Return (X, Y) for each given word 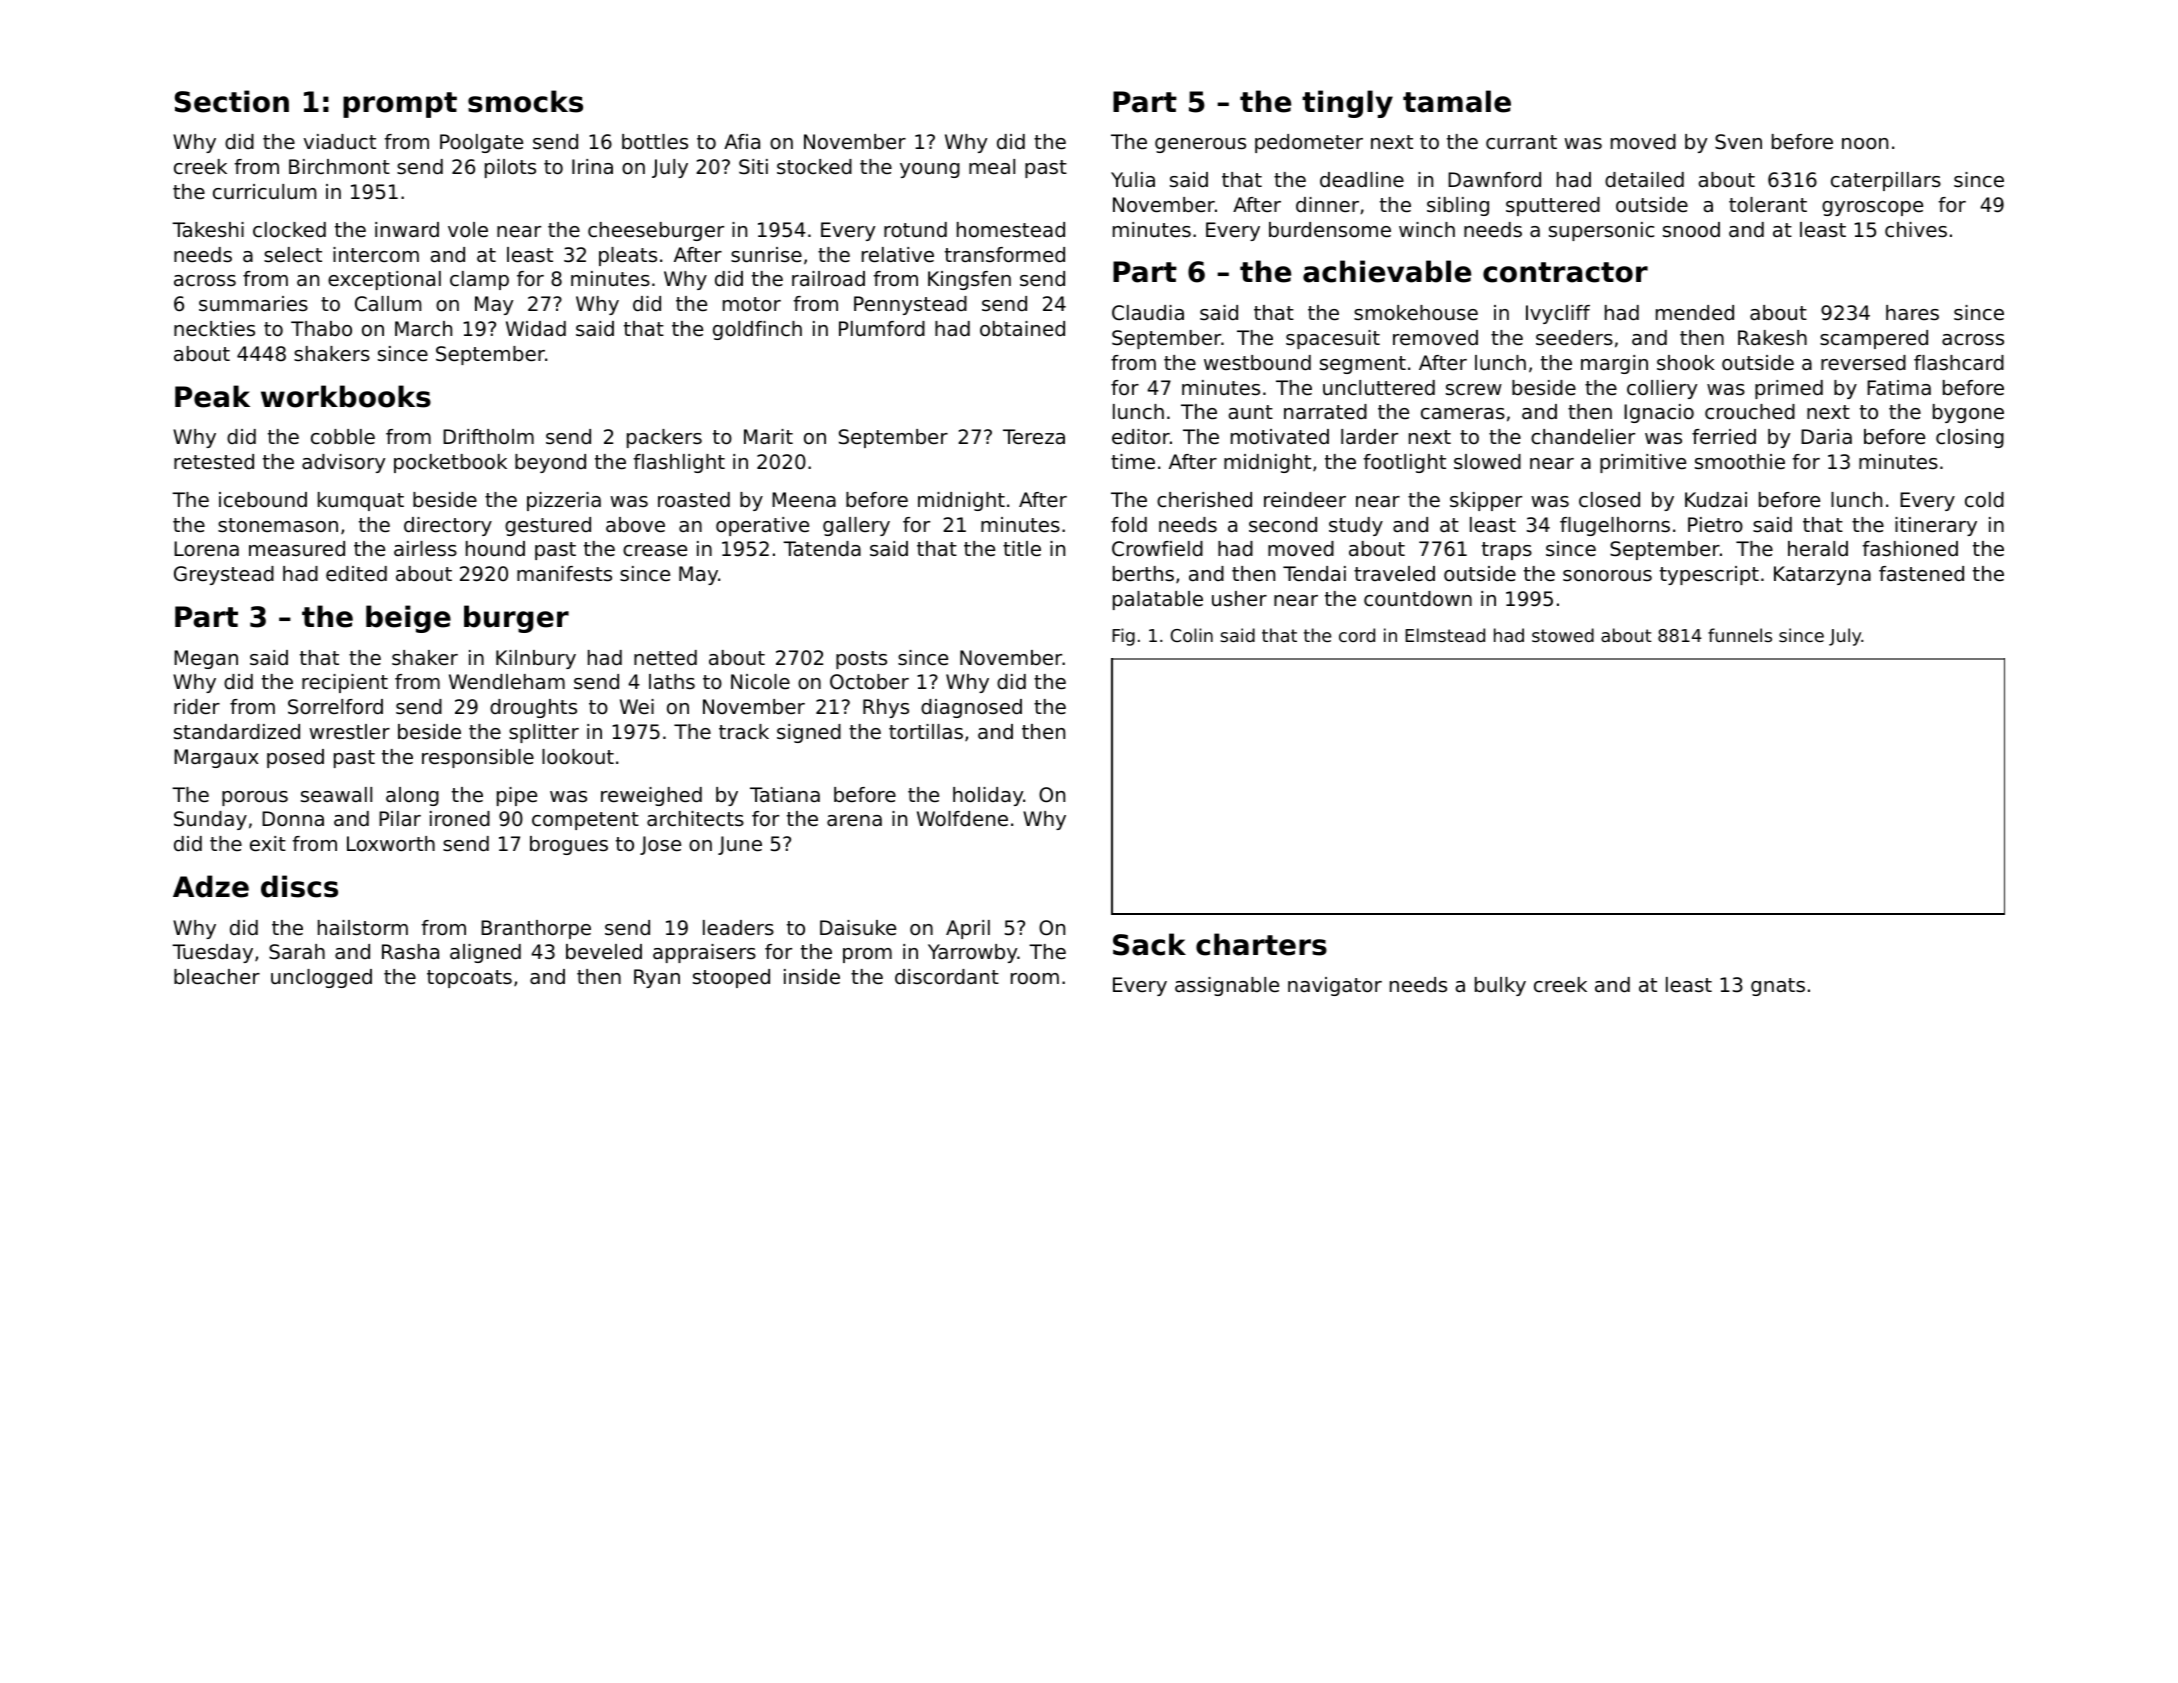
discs (299, 886)
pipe (517, 796)
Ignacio (1659, 413)
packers (664, 438)
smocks (525, 101)
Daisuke (858, 928)
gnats (1778, 987)
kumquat (361, 501)
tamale (1457, 101)
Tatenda (822, 549)
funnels (1740, 635)
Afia (742, 141)
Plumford (882, 329)
